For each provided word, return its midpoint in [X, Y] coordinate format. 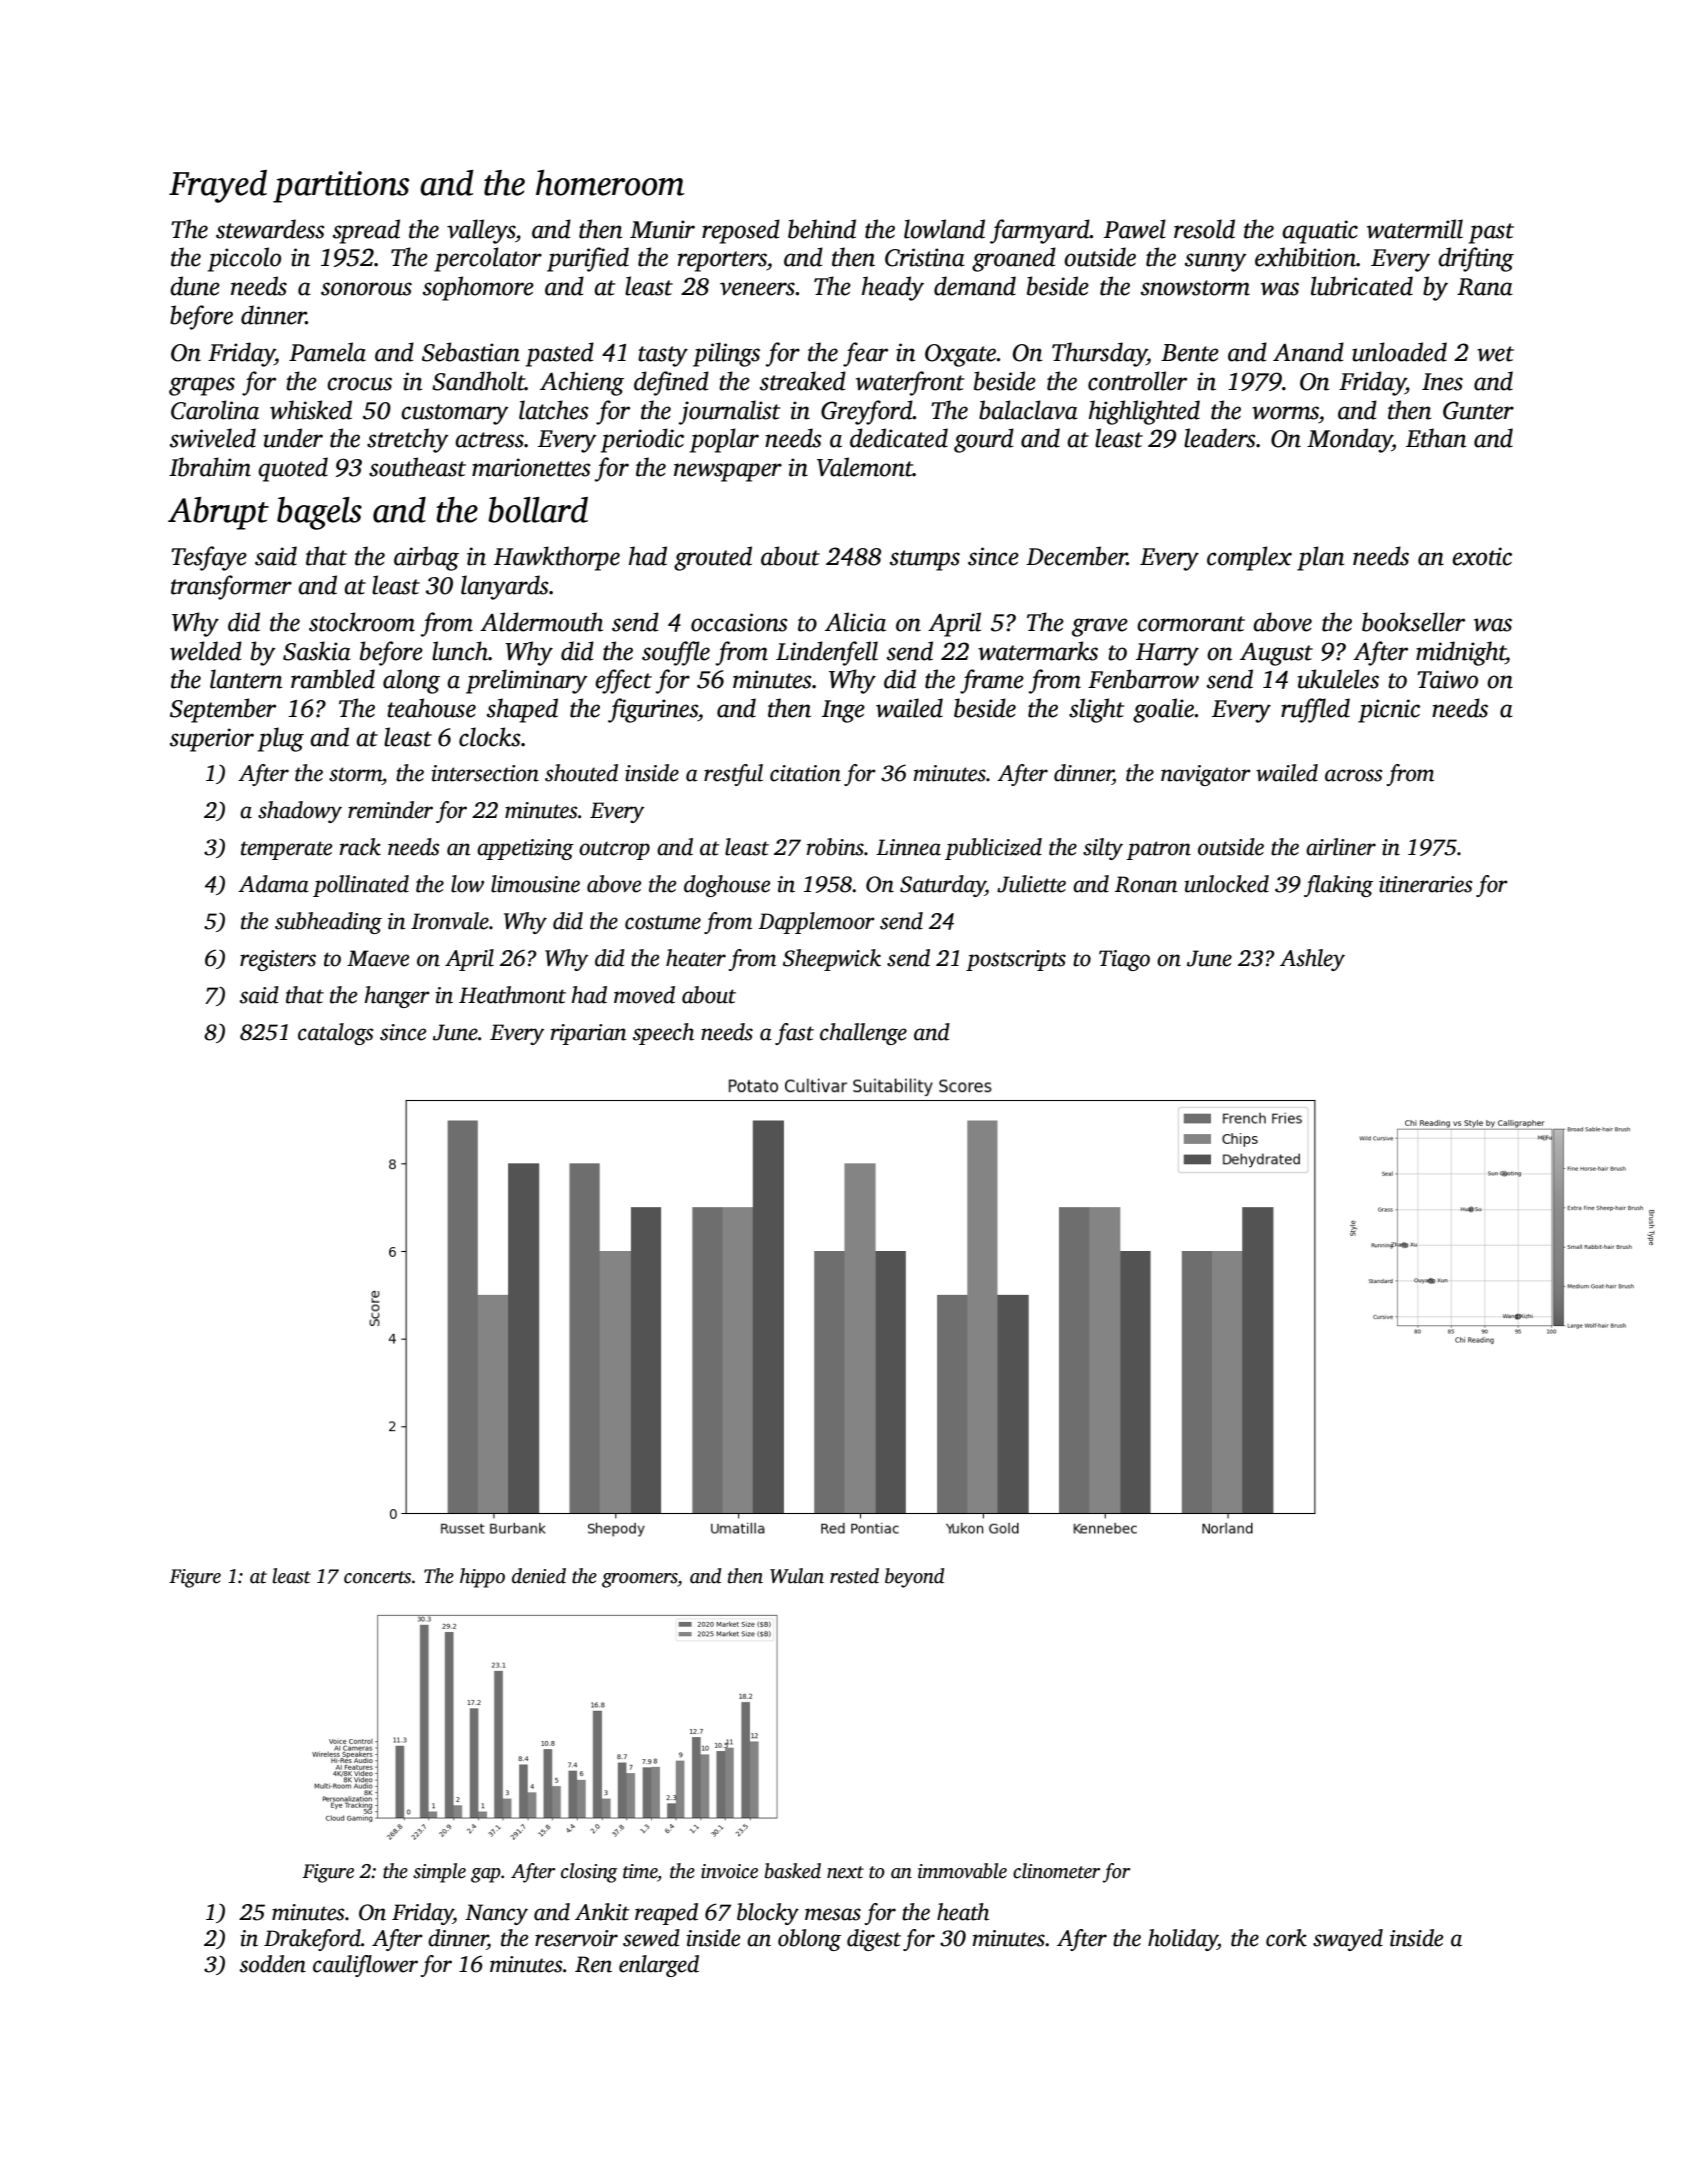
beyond [914, 1578]
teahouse [431, 708]
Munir [662, 229]
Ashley [1312, 960]
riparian [588, 1034]
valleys [481, 231]
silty [1103, 849]
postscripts [1016, 960]
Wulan [797, 1576]
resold [1204, 229]
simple [439, 1873]
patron [1159, 850]
